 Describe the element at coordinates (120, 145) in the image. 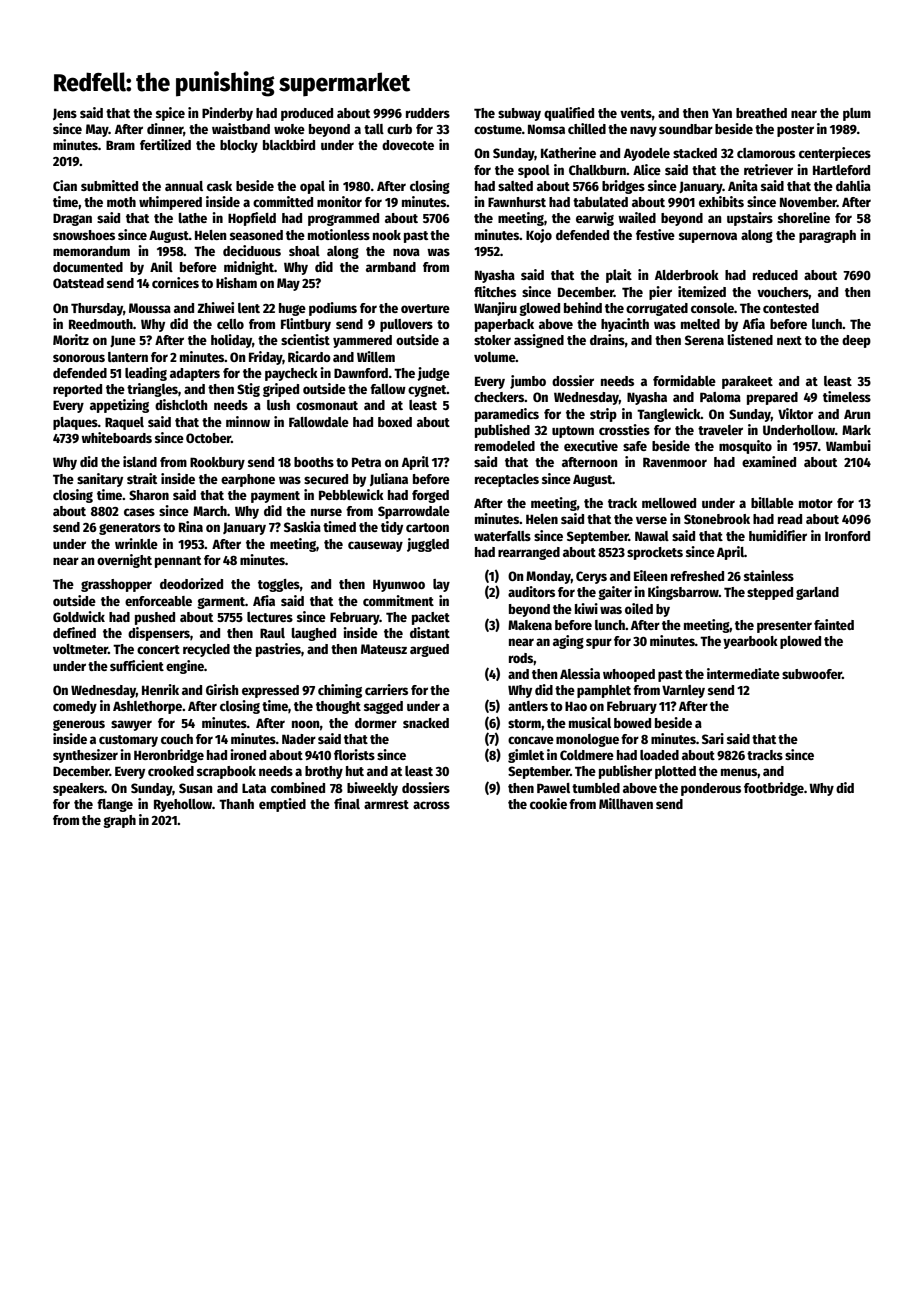

I see `Bram` at that location.
